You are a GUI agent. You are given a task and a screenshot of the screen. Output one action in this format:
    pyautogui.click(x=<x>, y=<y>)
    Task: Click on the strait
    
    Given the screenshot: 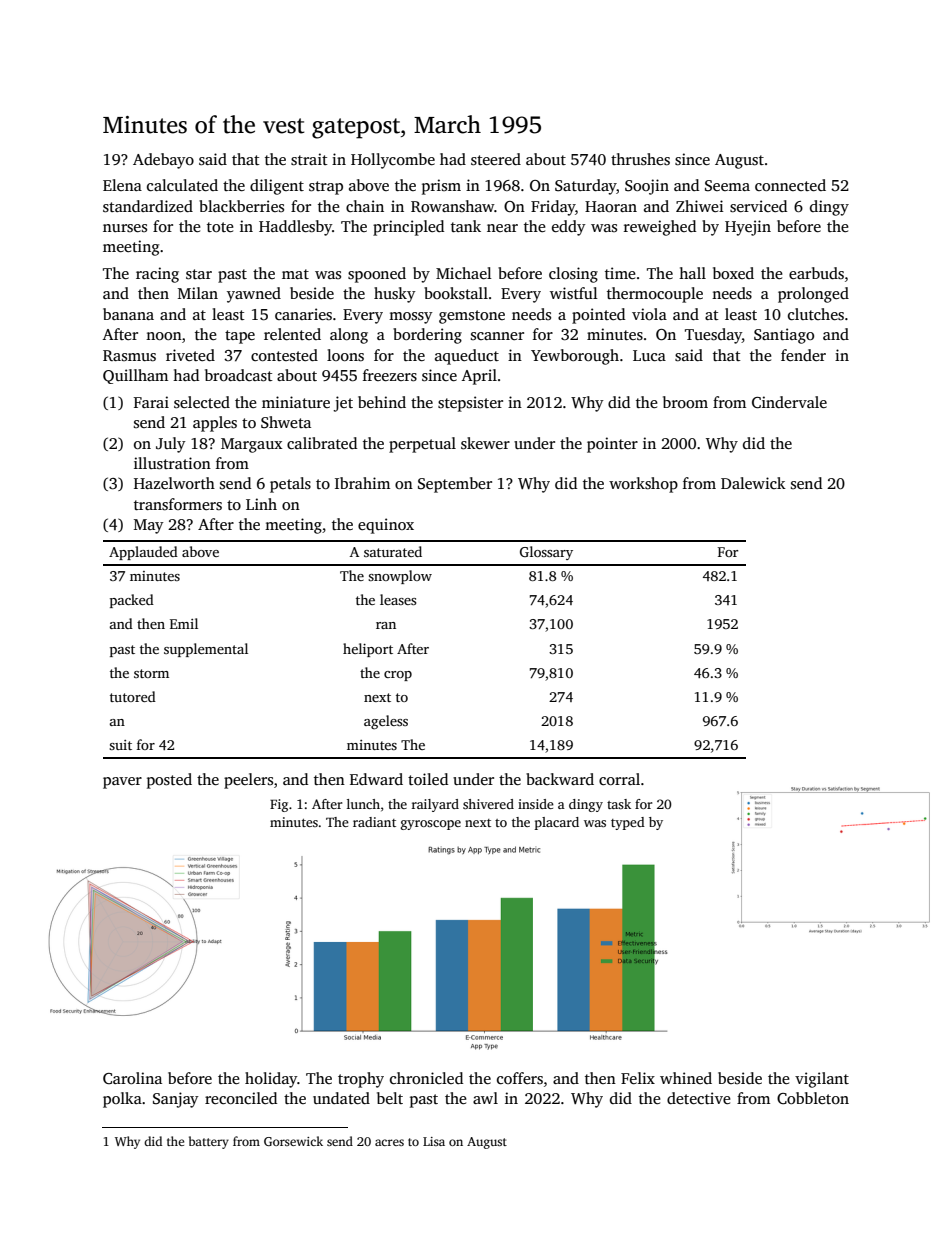 What is the action you would take?
    pyautogui.click(x=309, y=159)
